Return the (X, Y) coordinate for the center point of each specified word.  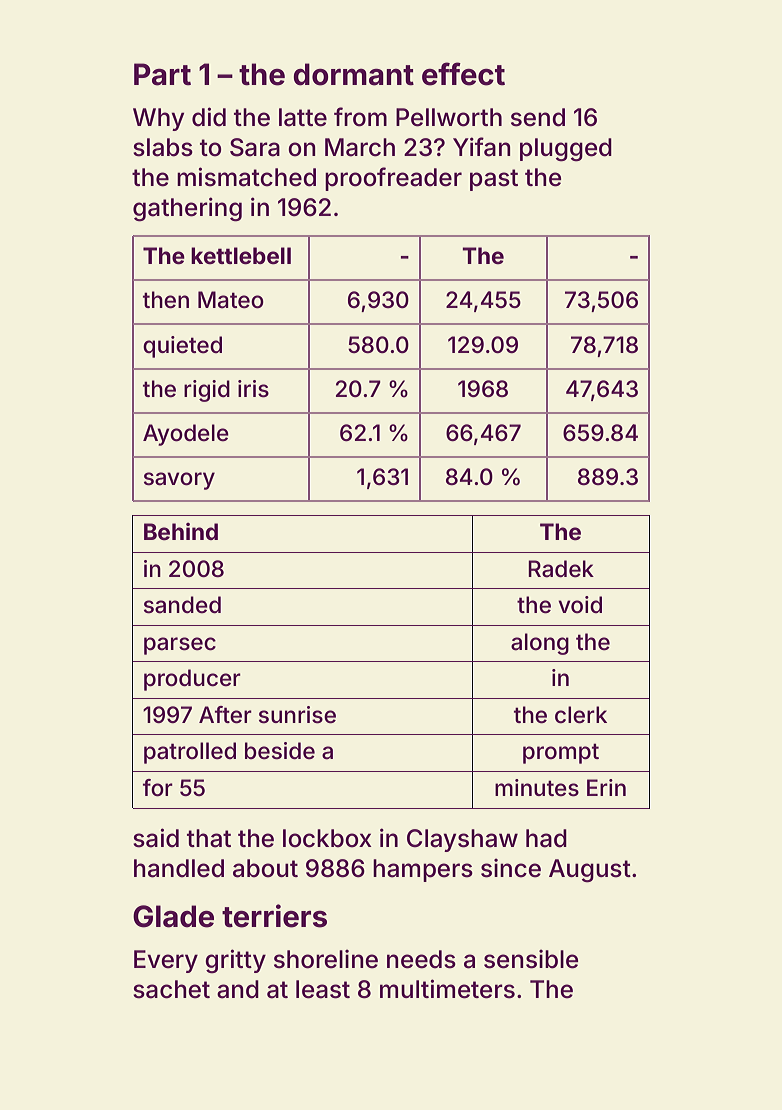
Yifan (482, 147)
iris (253, 389)
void (580, 605)
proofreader (393, 179)
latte (303, 117)
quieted (182, 347)
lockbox (327, 838)
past (494, 180)
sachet (171, 989)
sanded (182, 605)
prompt (561, 753)
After (225, 715)
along (540, 644)
